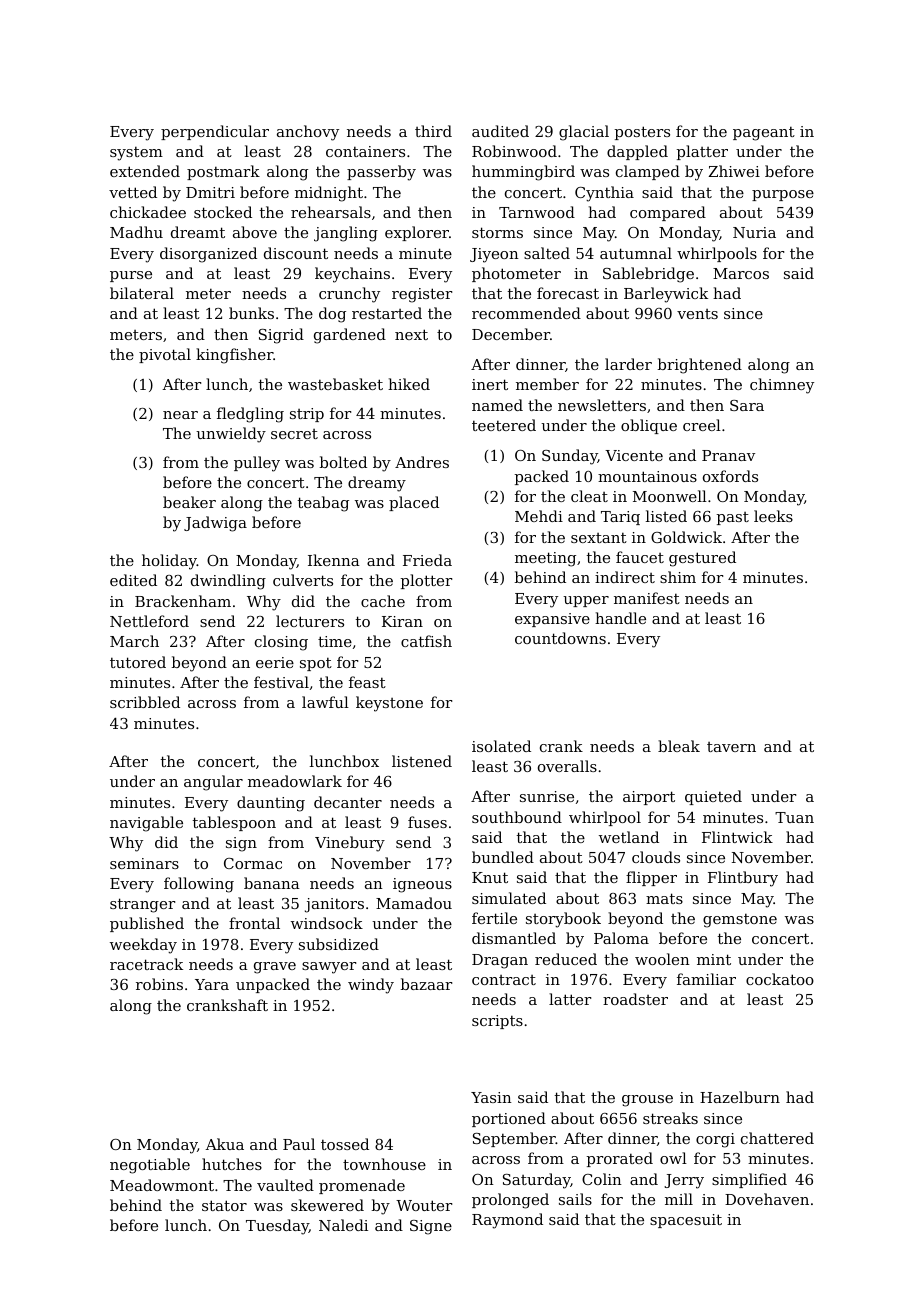 Image resolution: width=924 pixels, height=1308 pixels. Describe the element at coordinates (381, 173) in the screenshot. I see `passerby` at that location.
